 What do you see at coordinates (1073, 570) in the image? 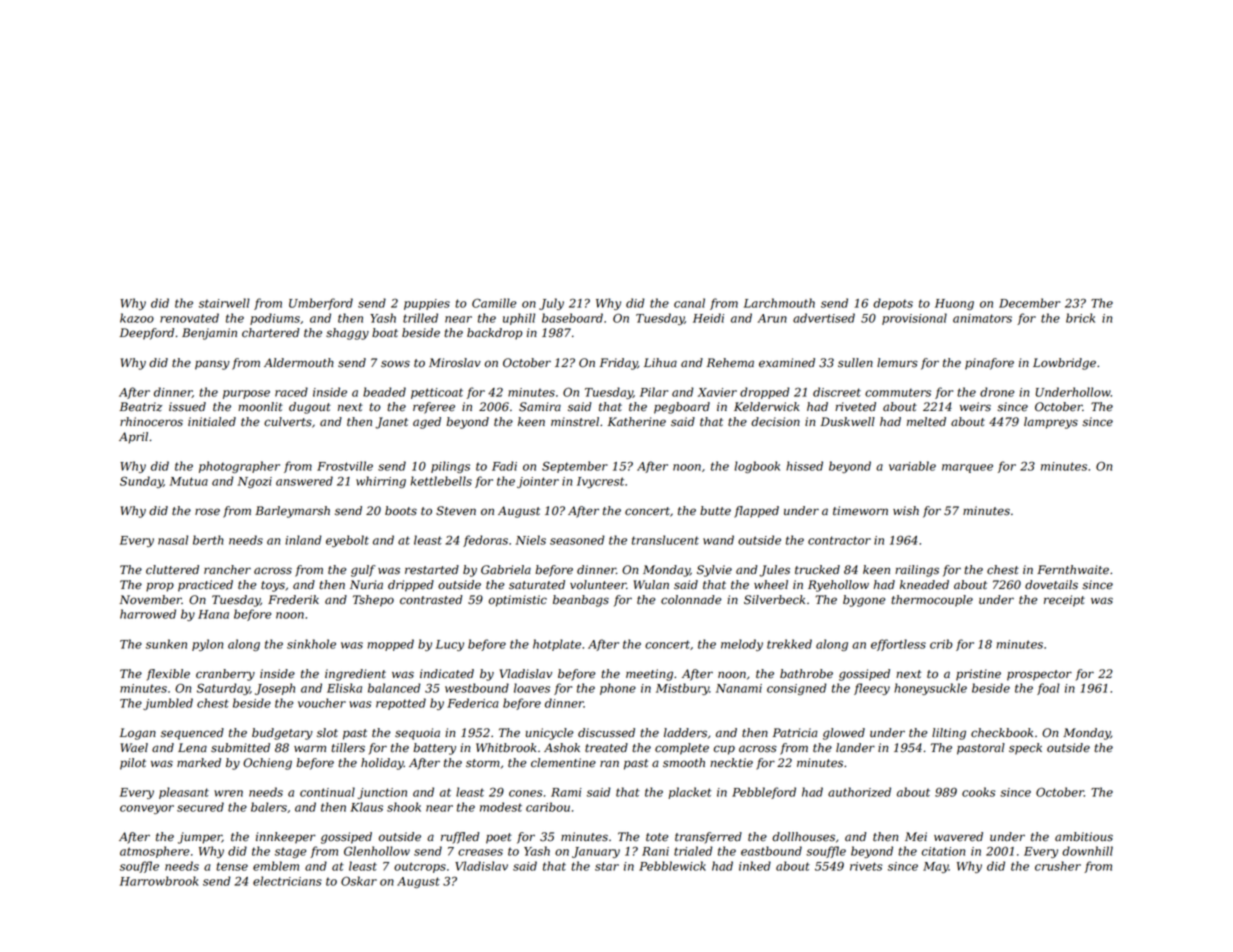
I see `Fernthwaite` at bounding box center [1073, 570].
